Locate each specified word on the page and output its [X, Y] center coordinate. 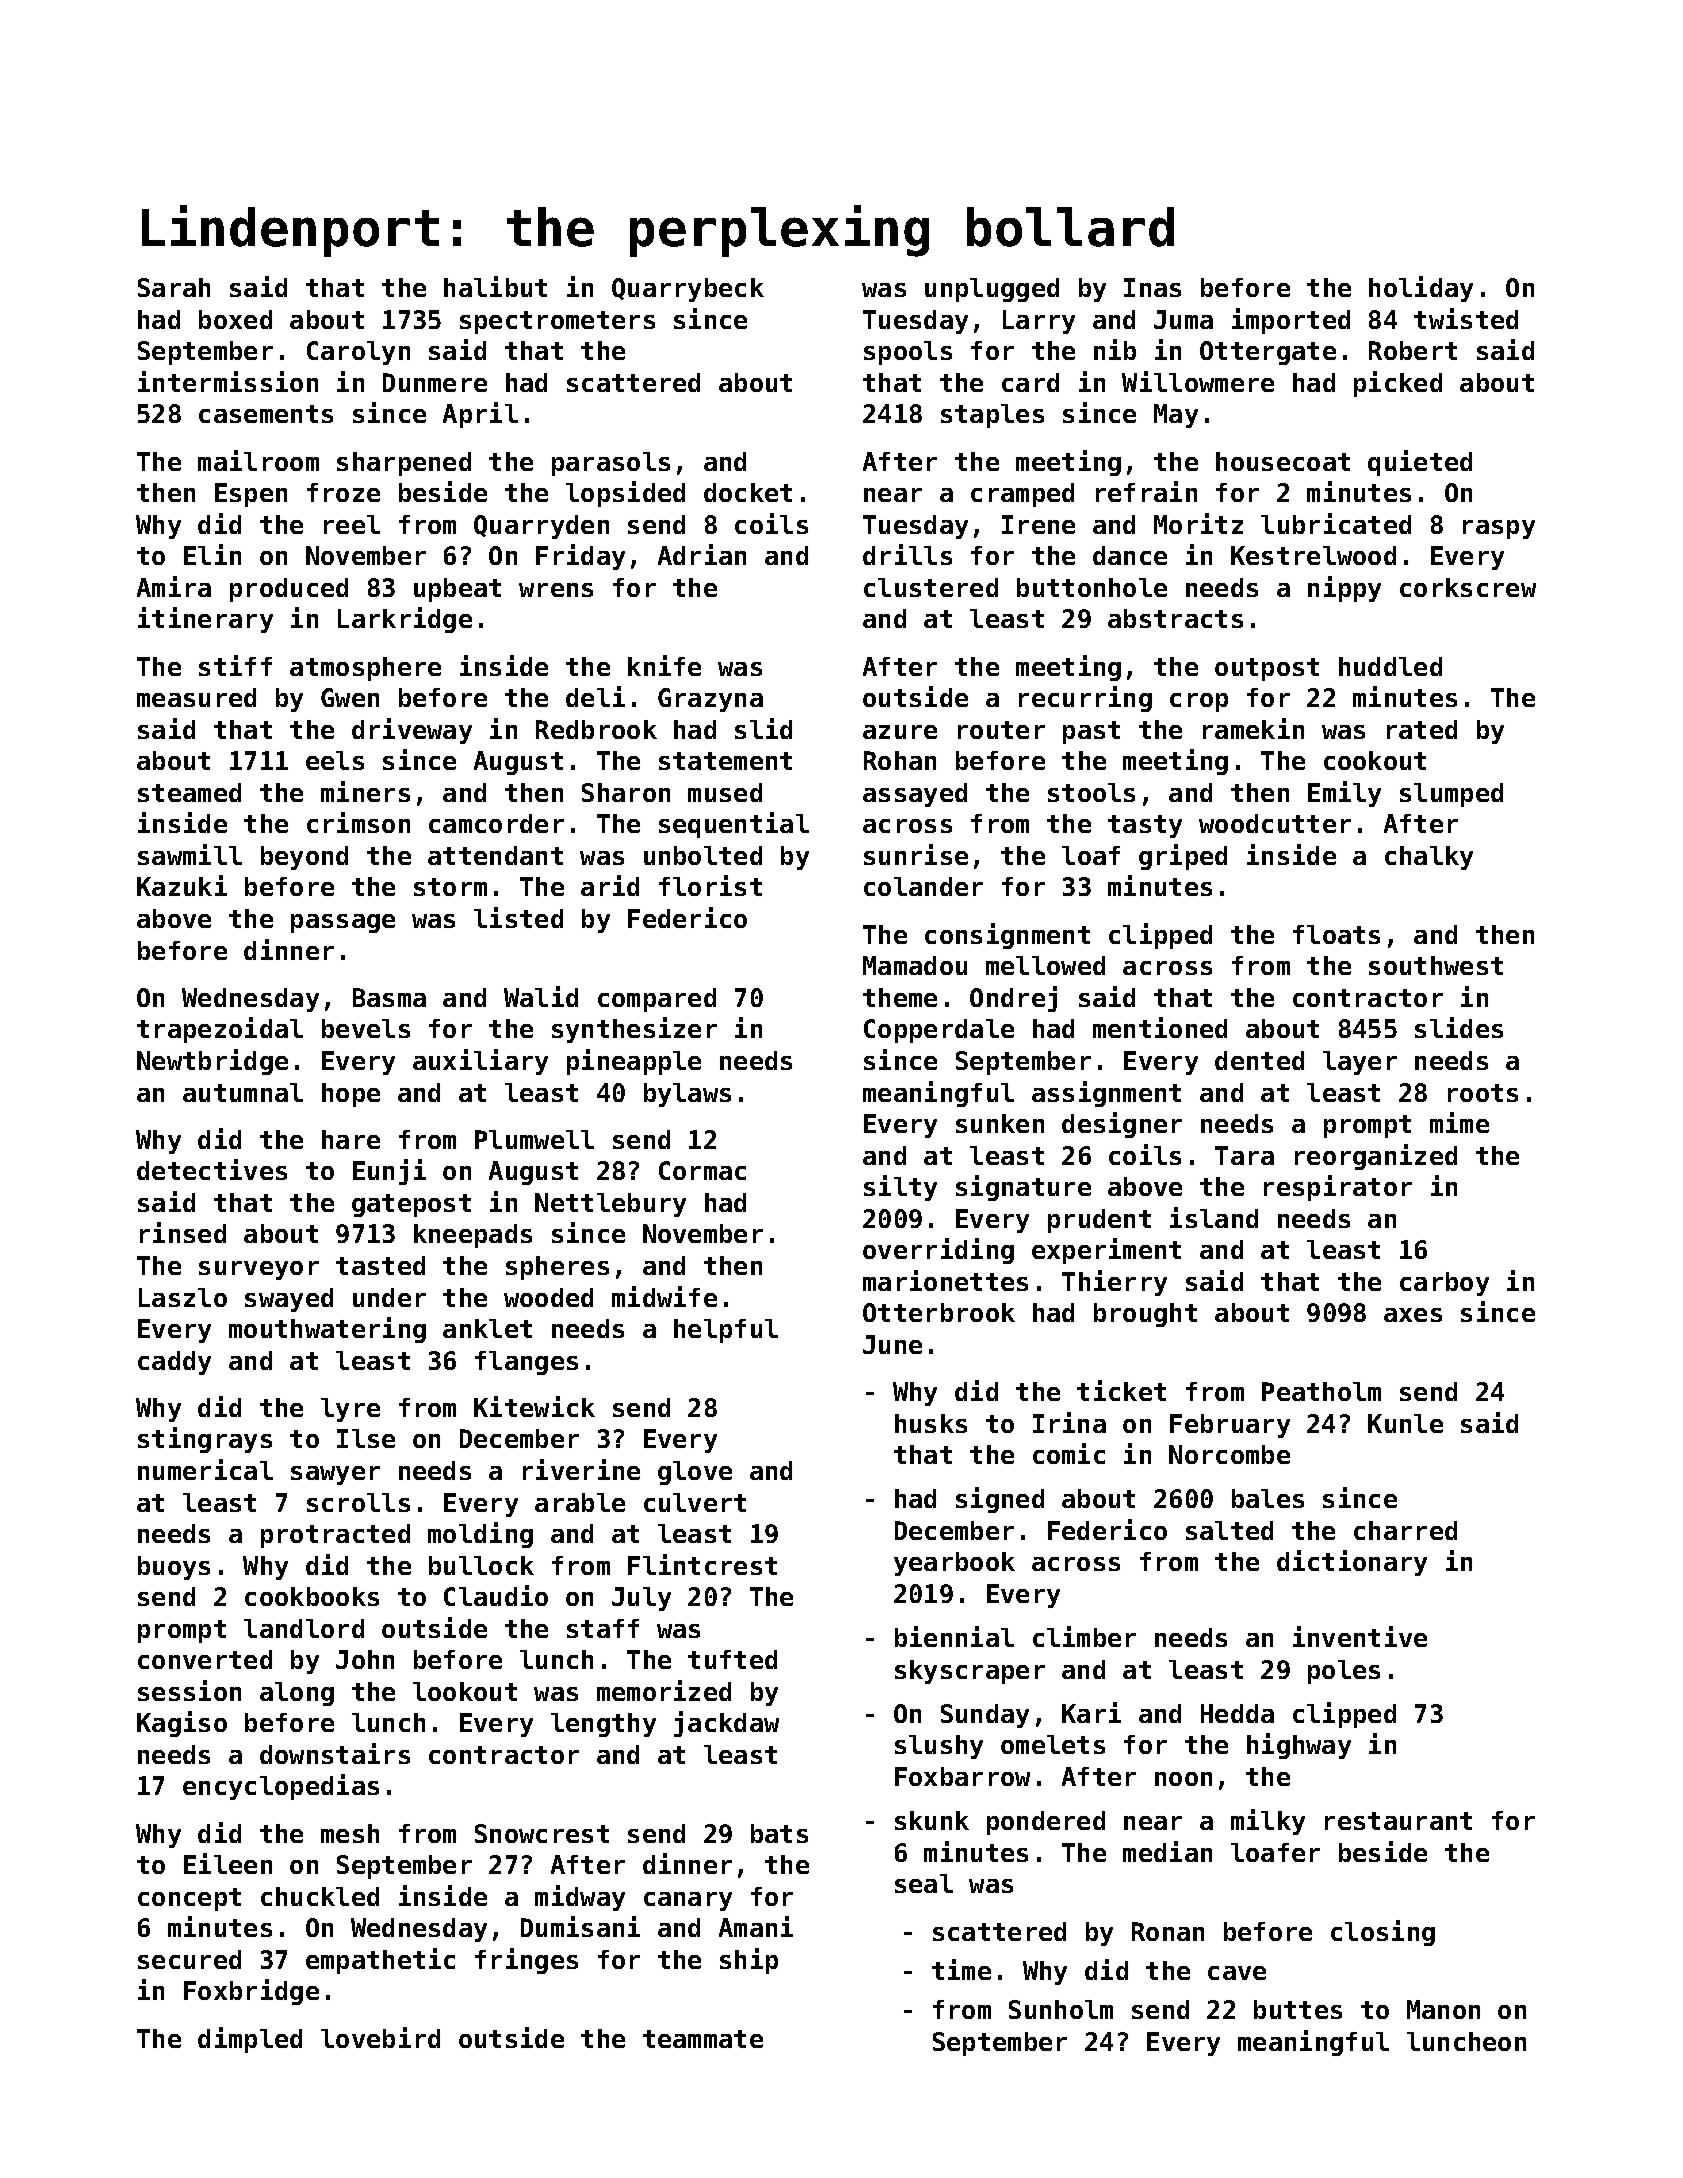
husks [931, 1423]
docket [748, 492]
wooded [548, 1297]
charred [1405, 1530]
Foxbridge [251, 1992]
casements [266, 414]
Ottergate [1268, 353]
